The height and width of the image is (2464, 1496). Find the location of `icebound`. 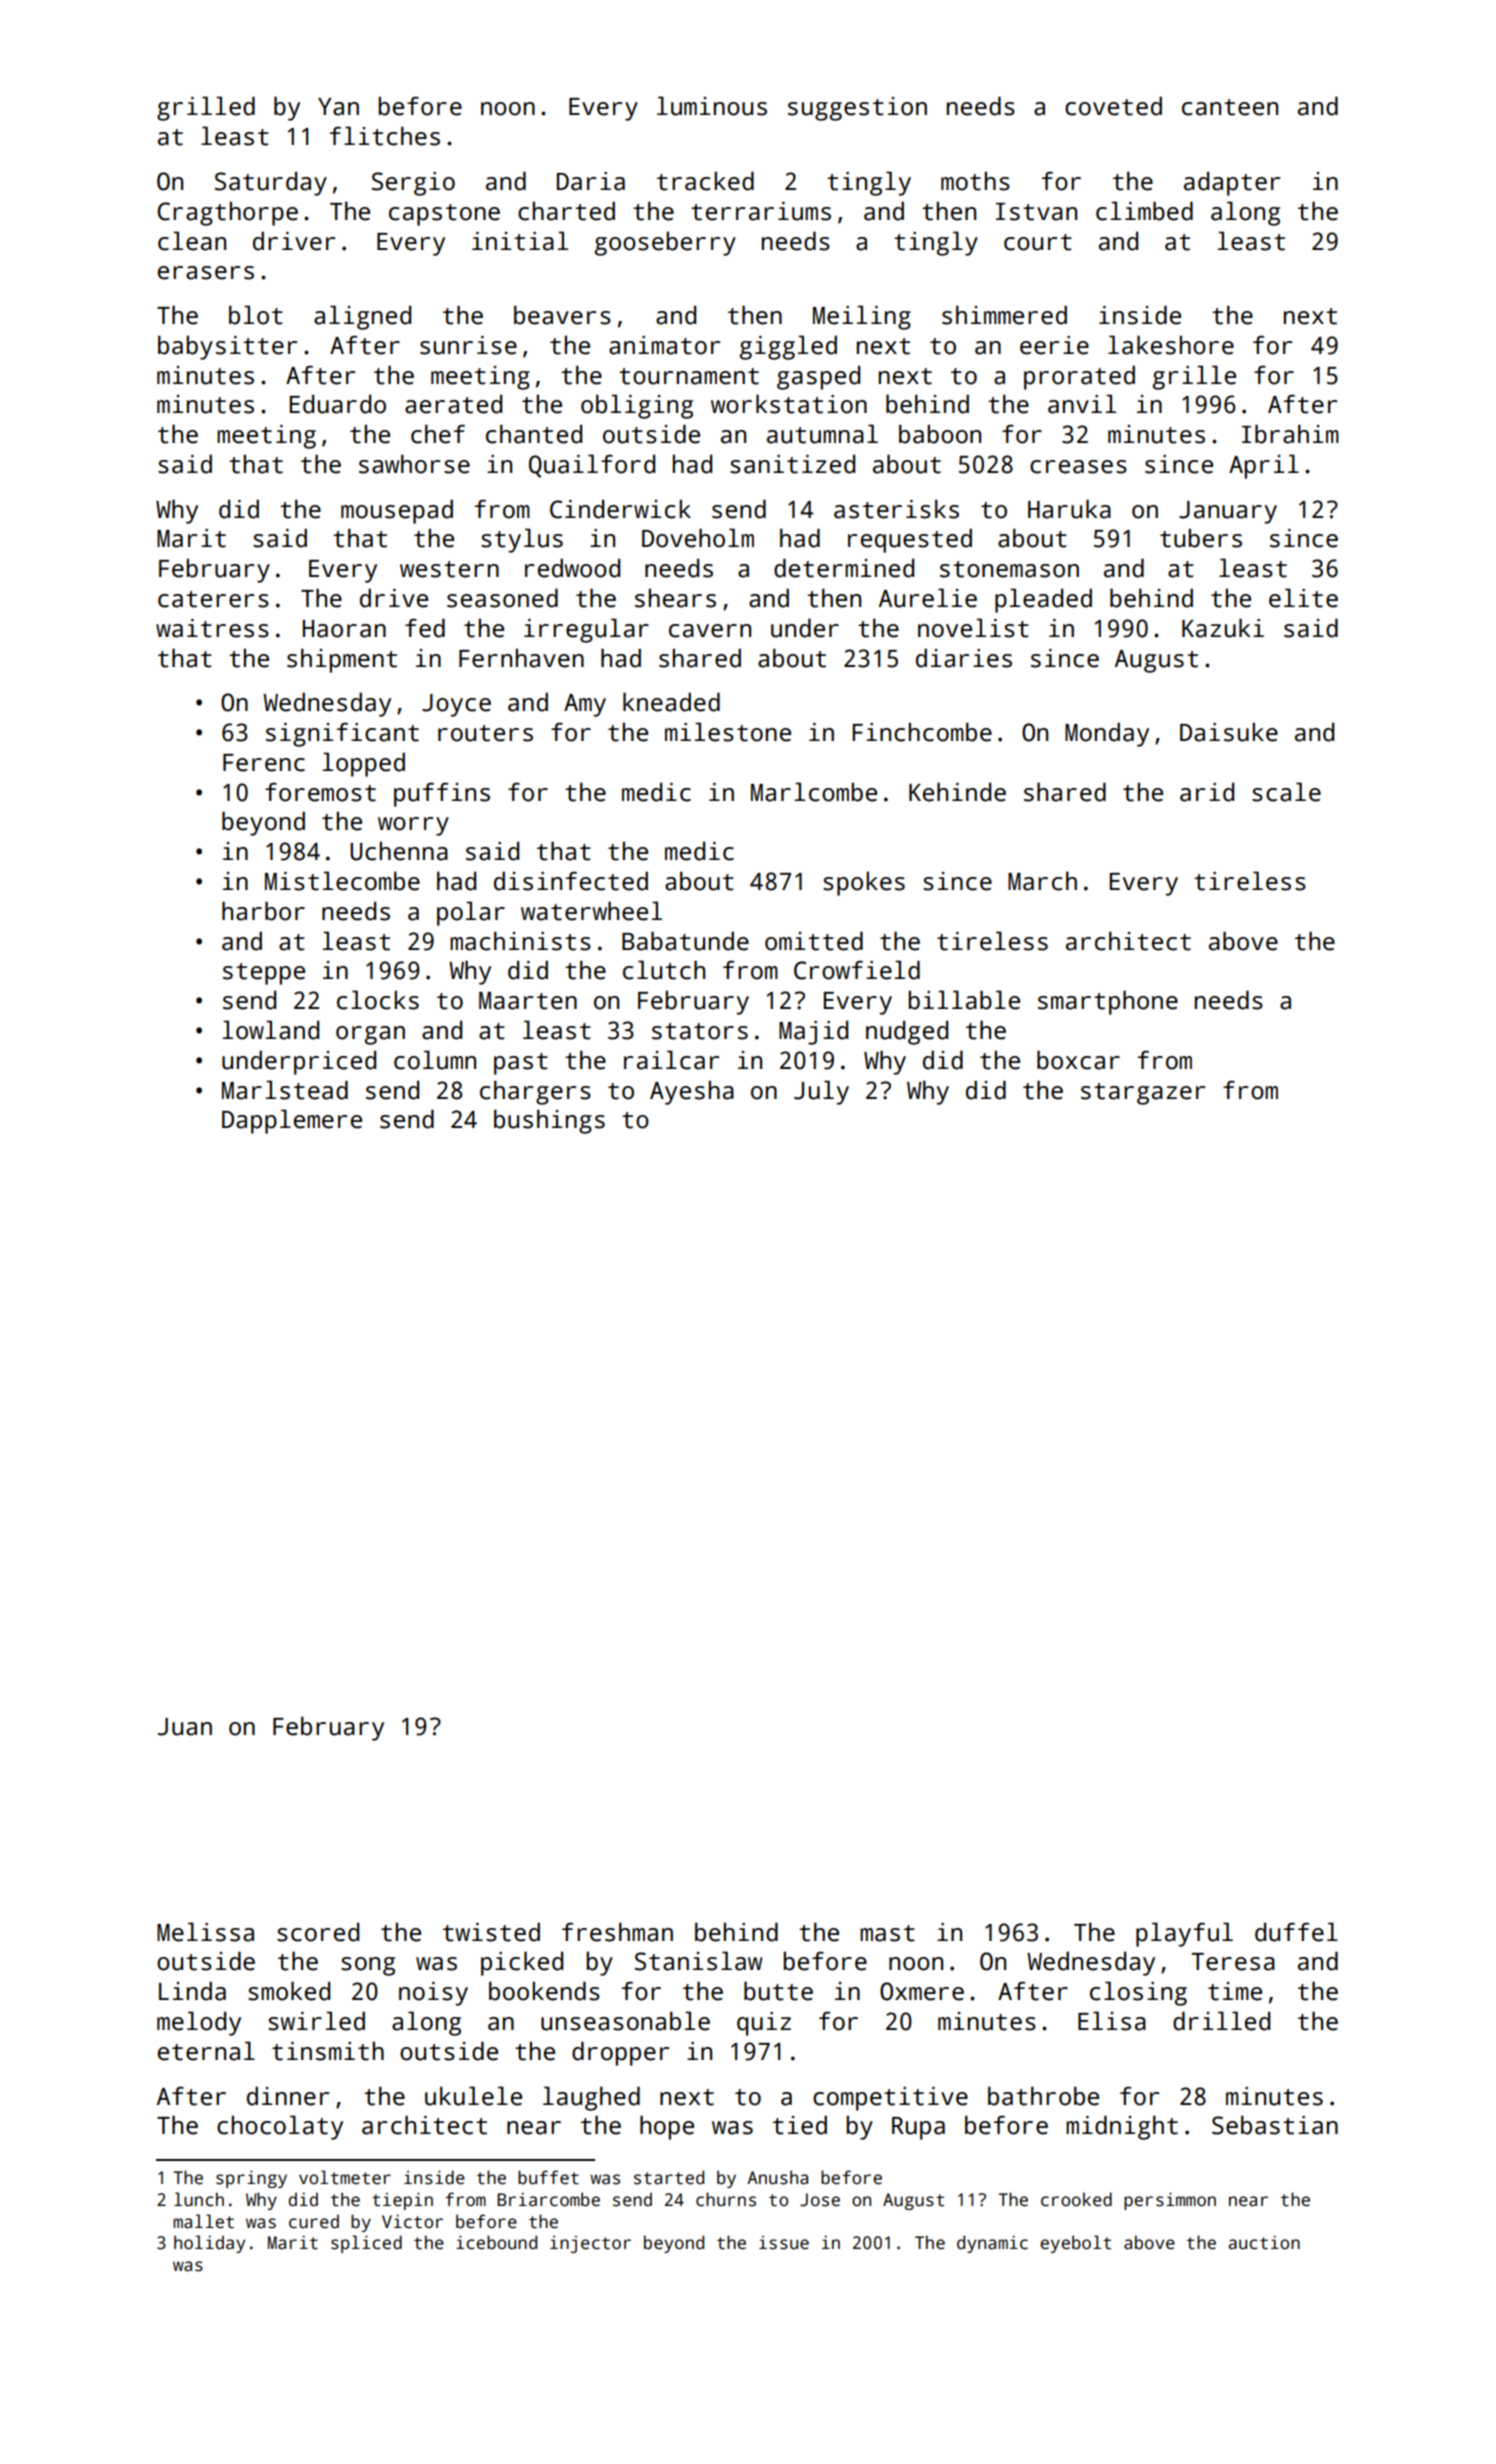

icebound is located at coordinates (496, 2242).
